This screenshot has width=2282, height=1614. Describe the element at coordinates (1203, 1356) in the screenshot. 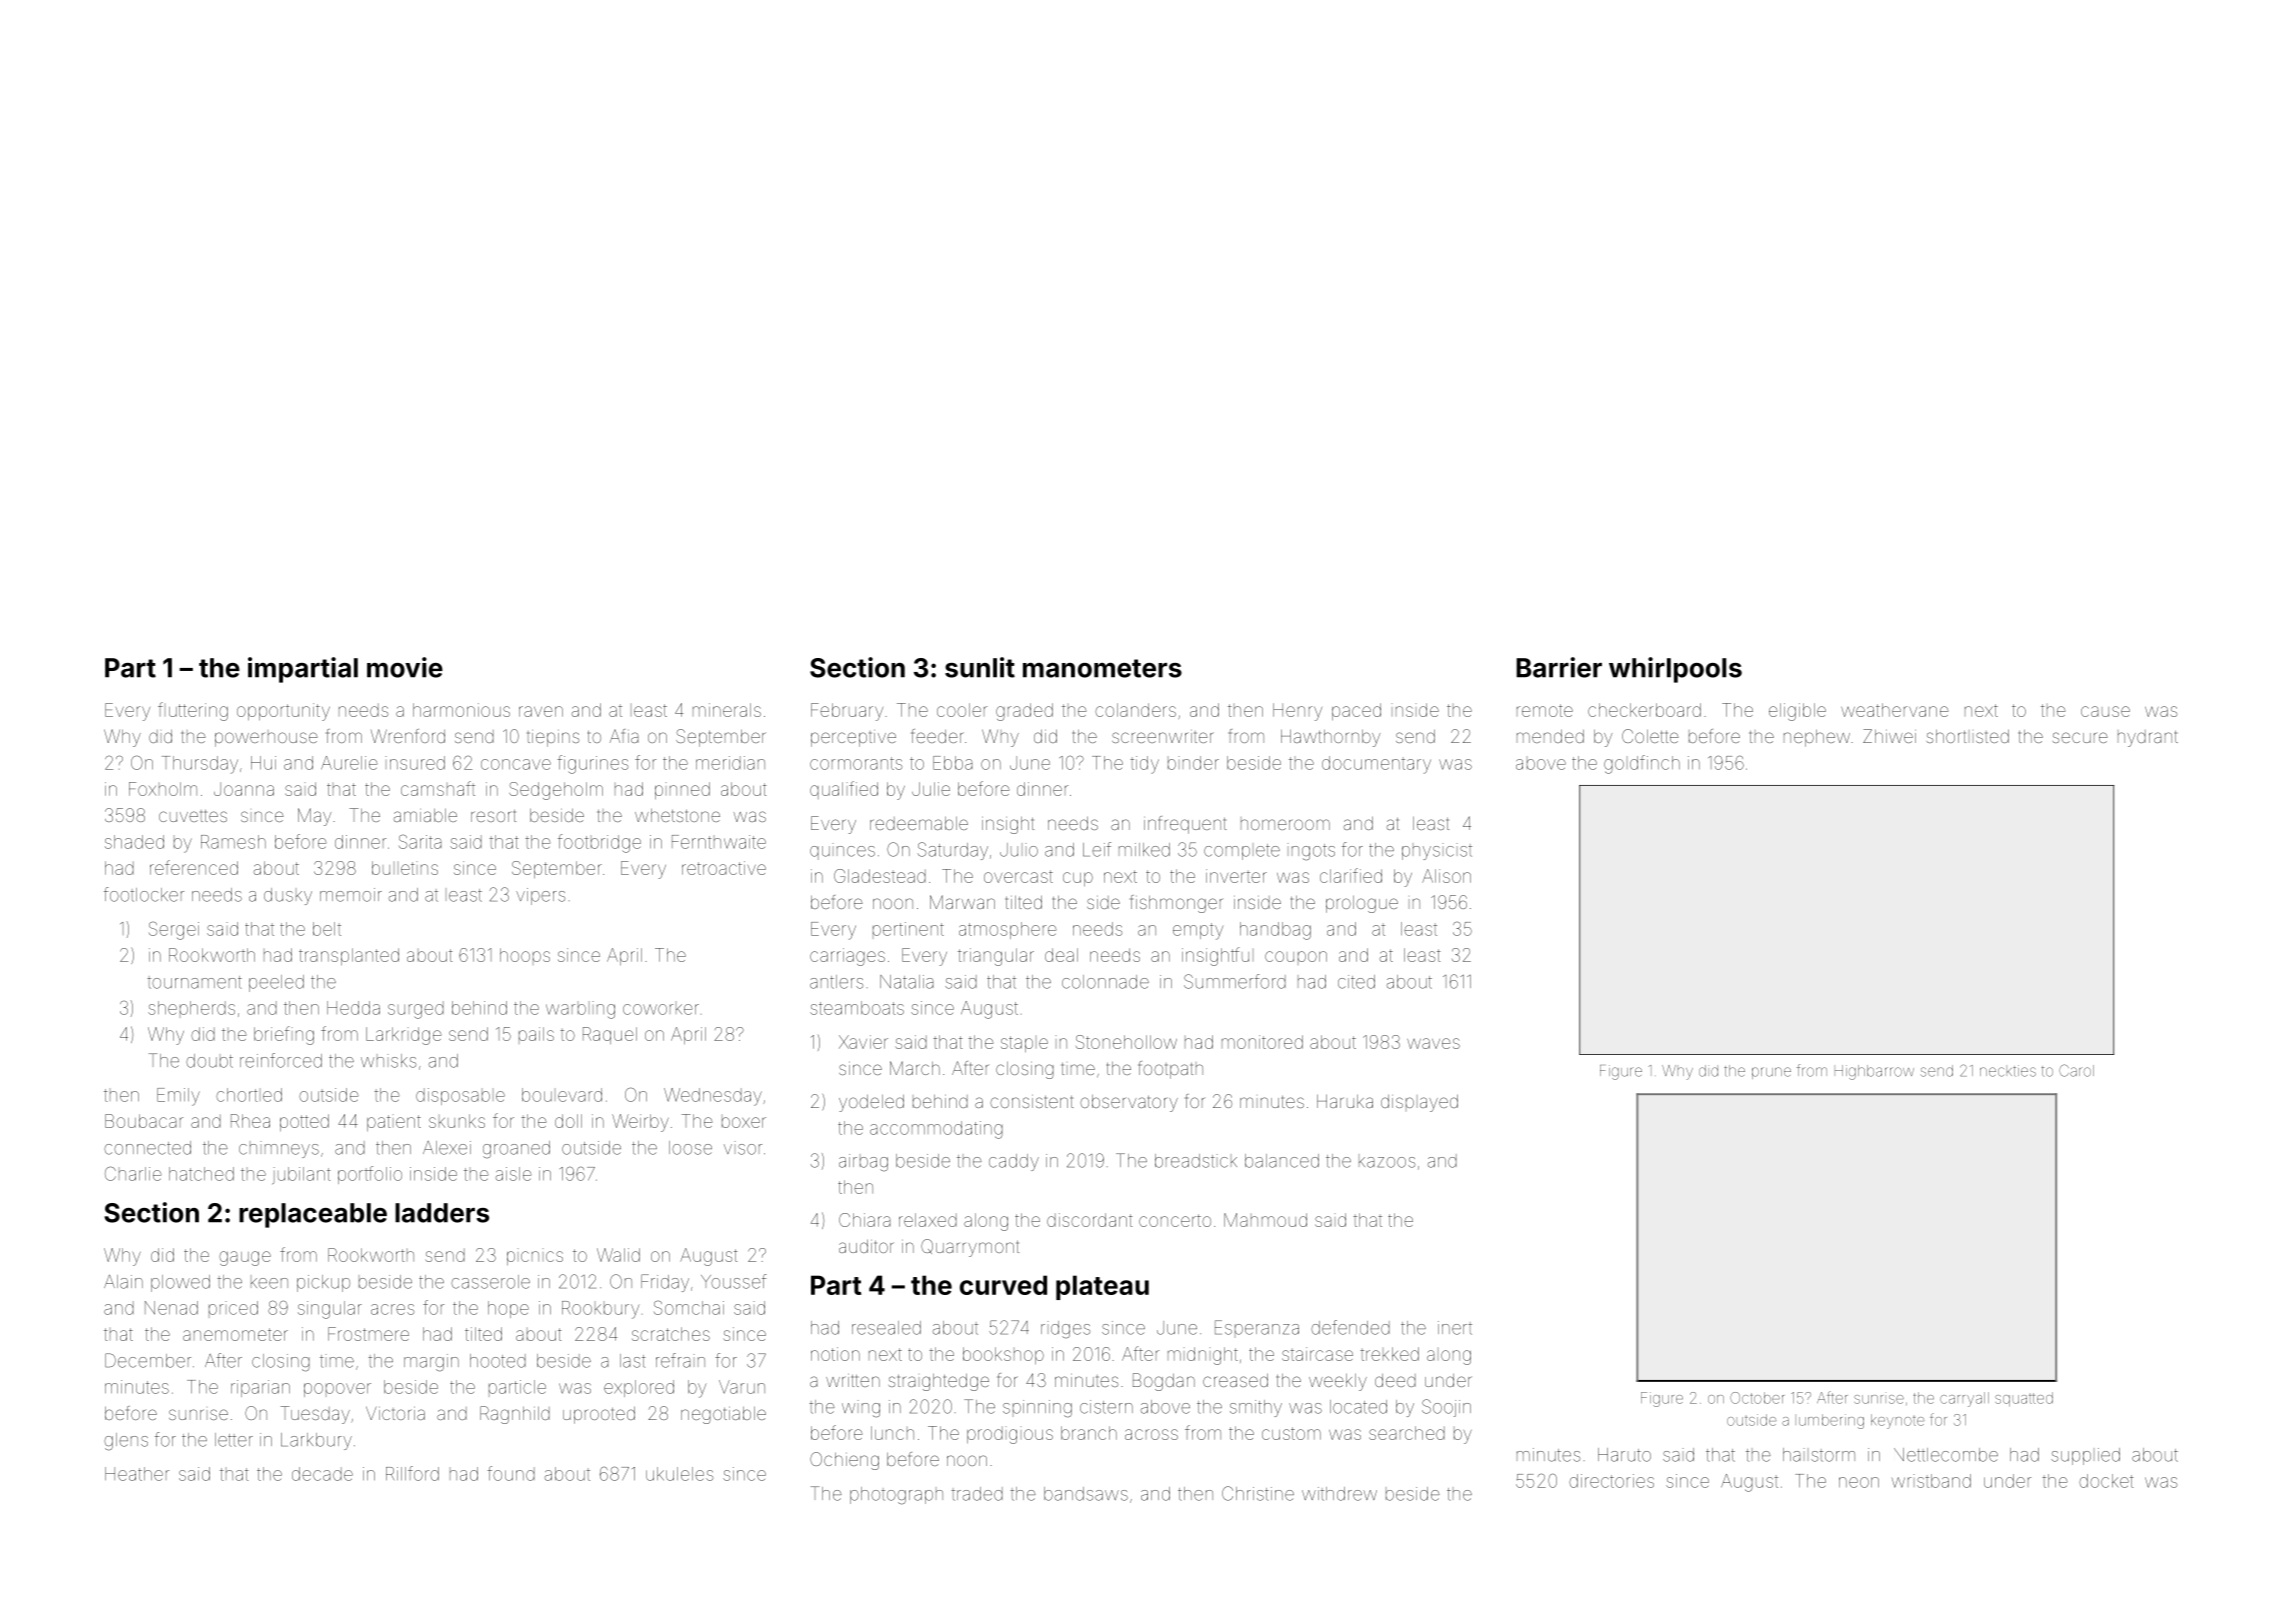

I see `midnight` at that location.
